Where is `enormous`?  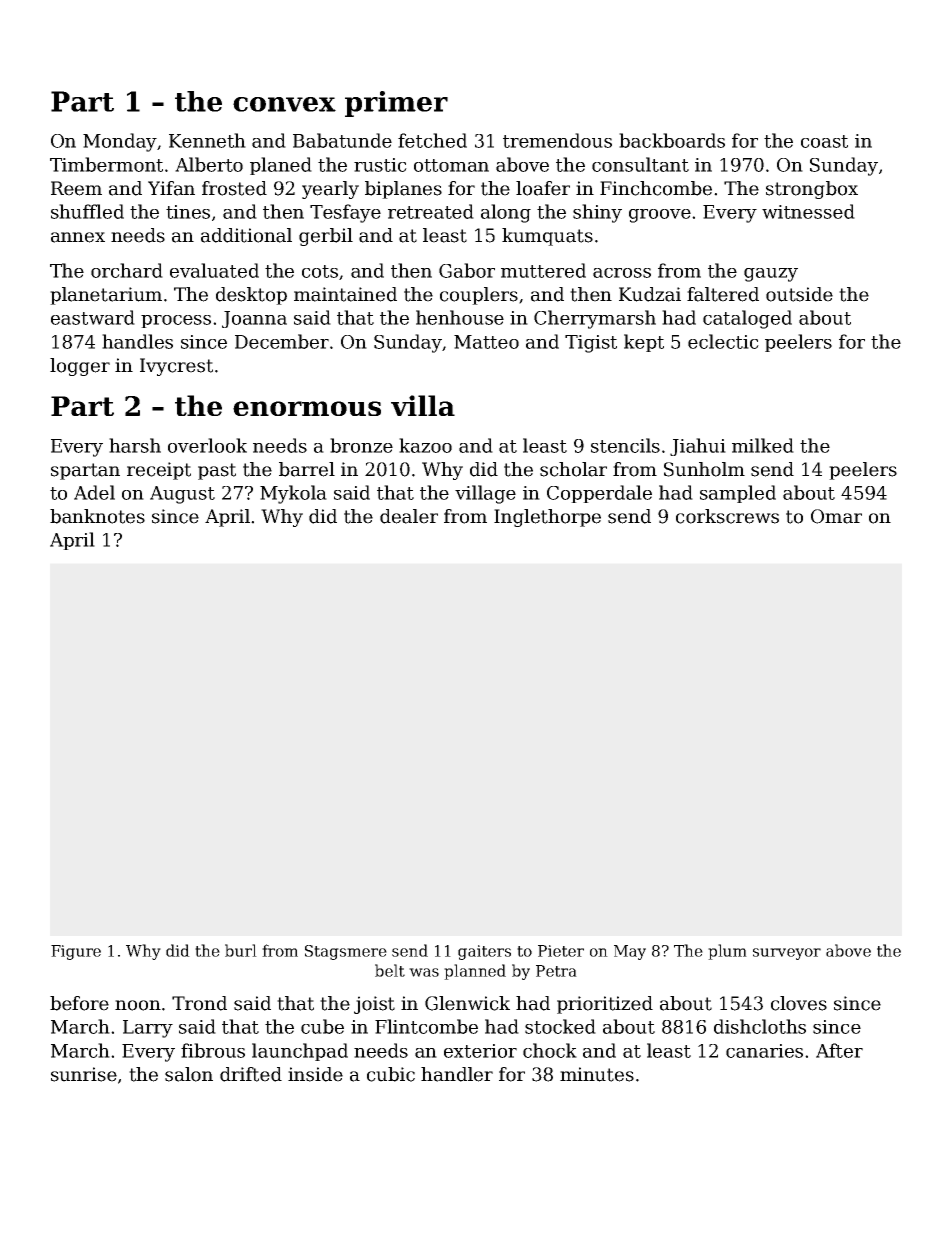 enormous is located at coordinates (307, 408).
